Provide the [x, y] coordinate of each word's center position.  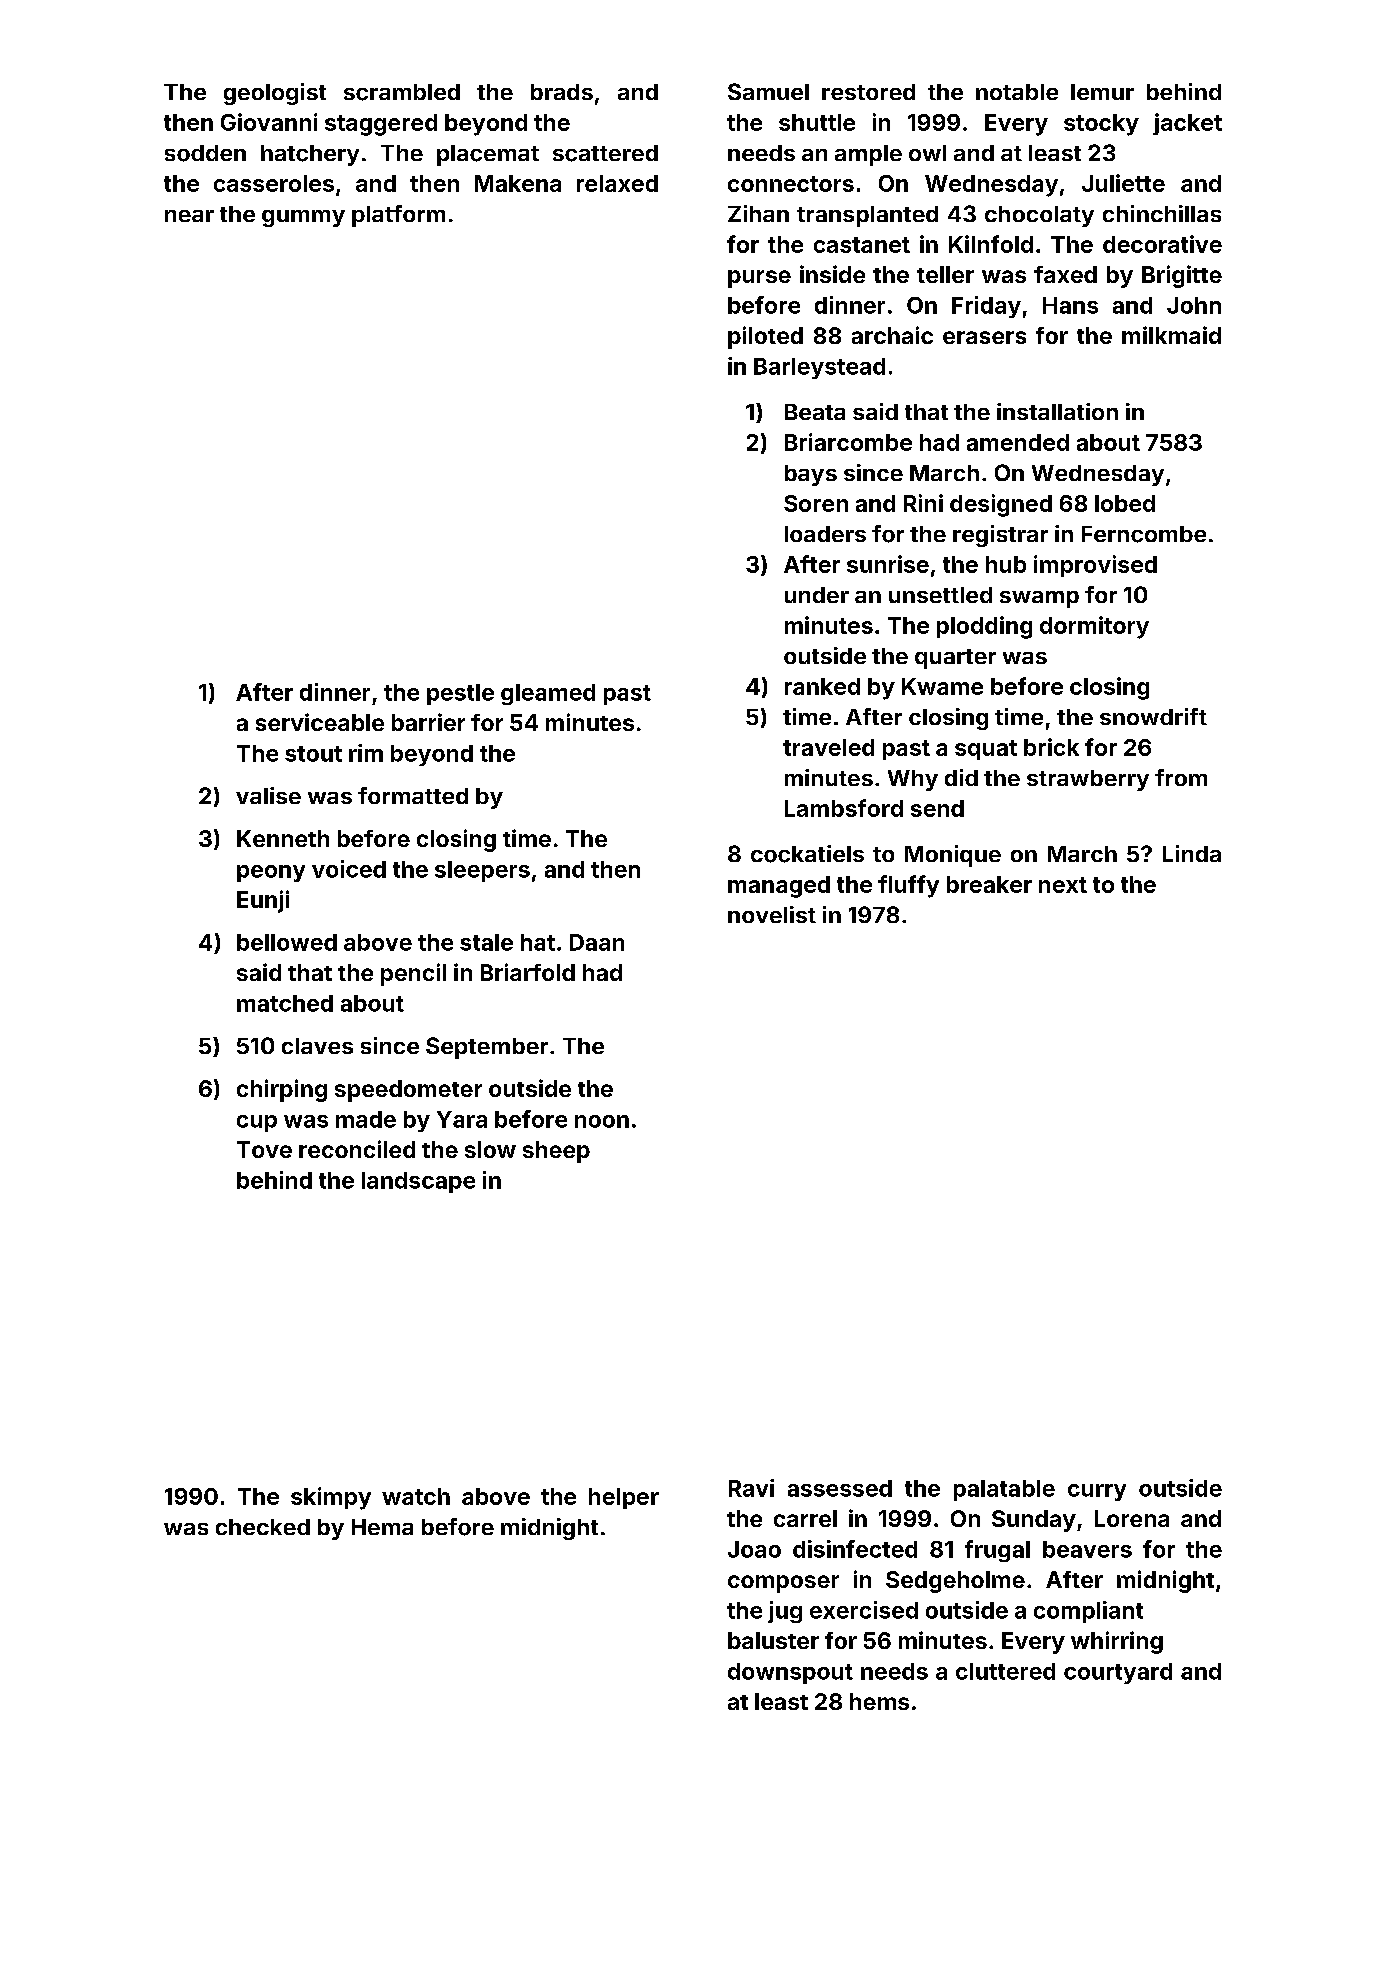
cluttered [1005, 1671]
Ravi [751, 1488]
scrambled [402, 92]
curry [1097, 1492]
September [487, 1048]
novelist [772, 914]
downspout [790, 1673]
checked [263, 1527]
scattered [605, 153]
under [817, 595]
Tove [264, 1149]
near [189, 216]
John [1194, 305]
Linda [1192, 853]
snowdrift [1153, 716]
